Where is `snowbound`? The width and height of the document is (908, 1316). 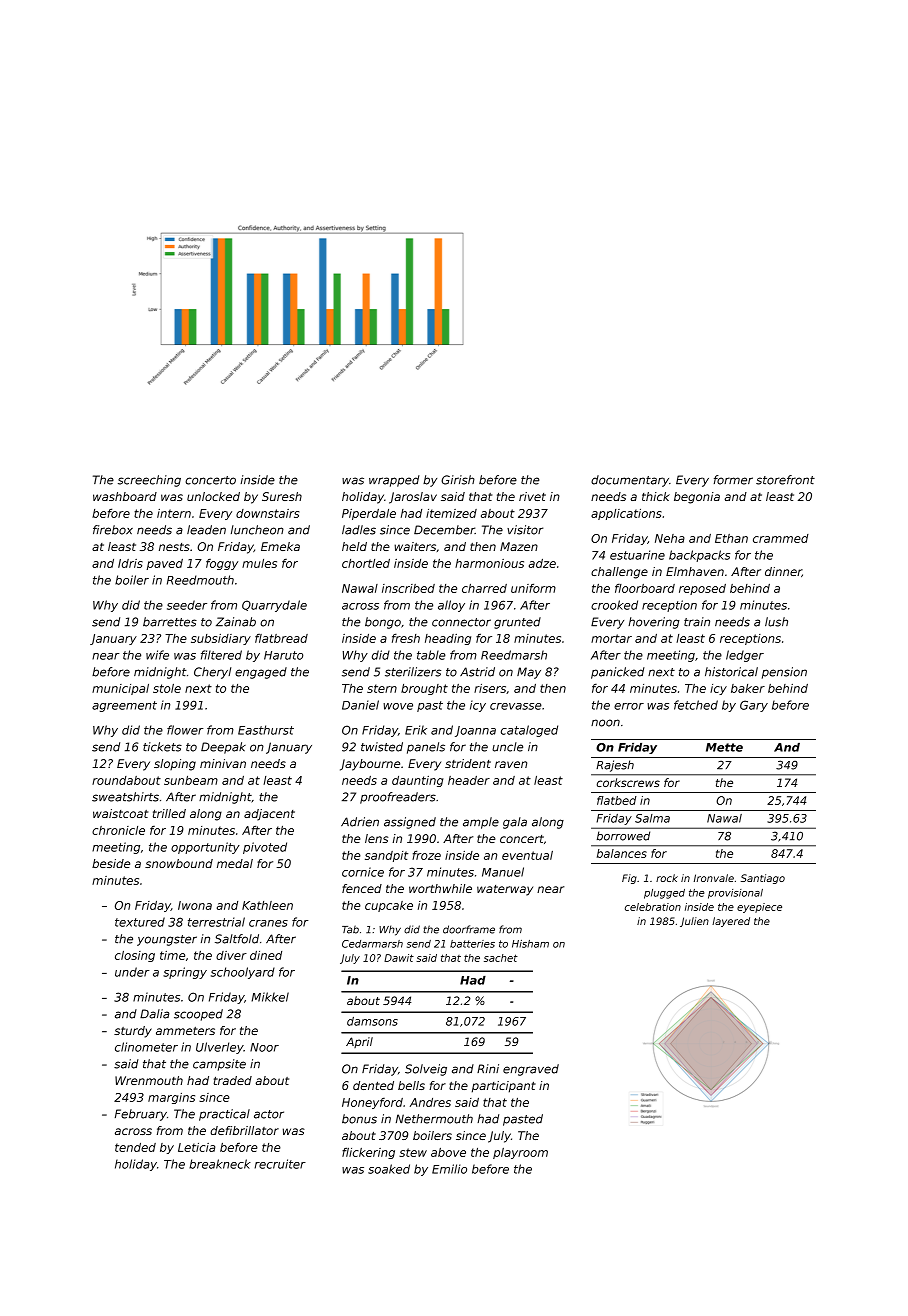
snowbound is located at coordinates (179, 863).
